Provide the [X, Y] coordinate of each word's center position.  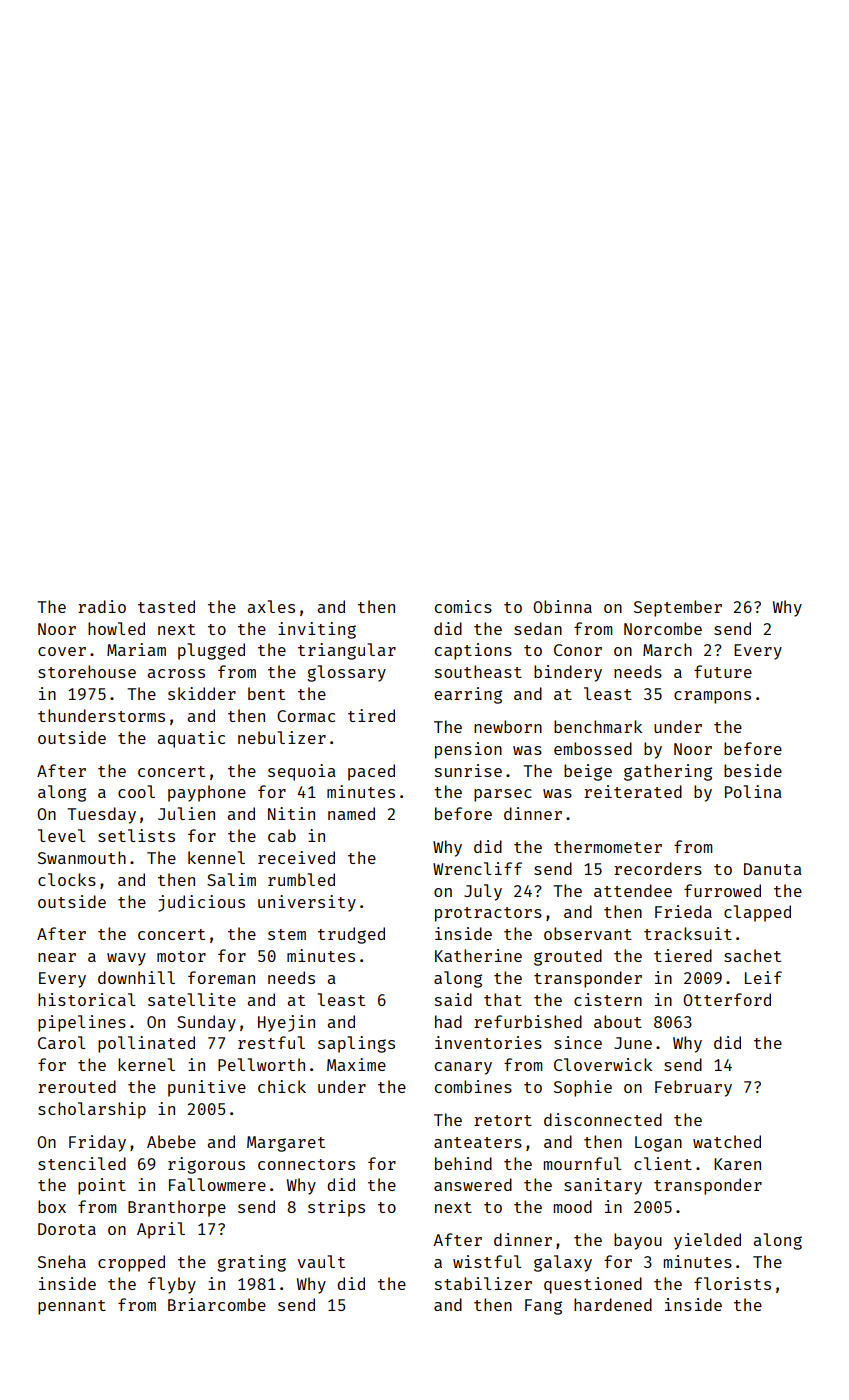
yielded [707, 1241]
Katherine [478, 955]
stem [287, 934]
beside [753, 770]
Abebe [171, 1141]
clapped [757, 913]
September [678, 608]
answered [473, 1184]
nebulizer [282, 737]
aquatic [191, 739]
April [161, 1230]
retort [503, 1120]
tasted [166, 606]
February [693, 1088]
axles [271, 606]
